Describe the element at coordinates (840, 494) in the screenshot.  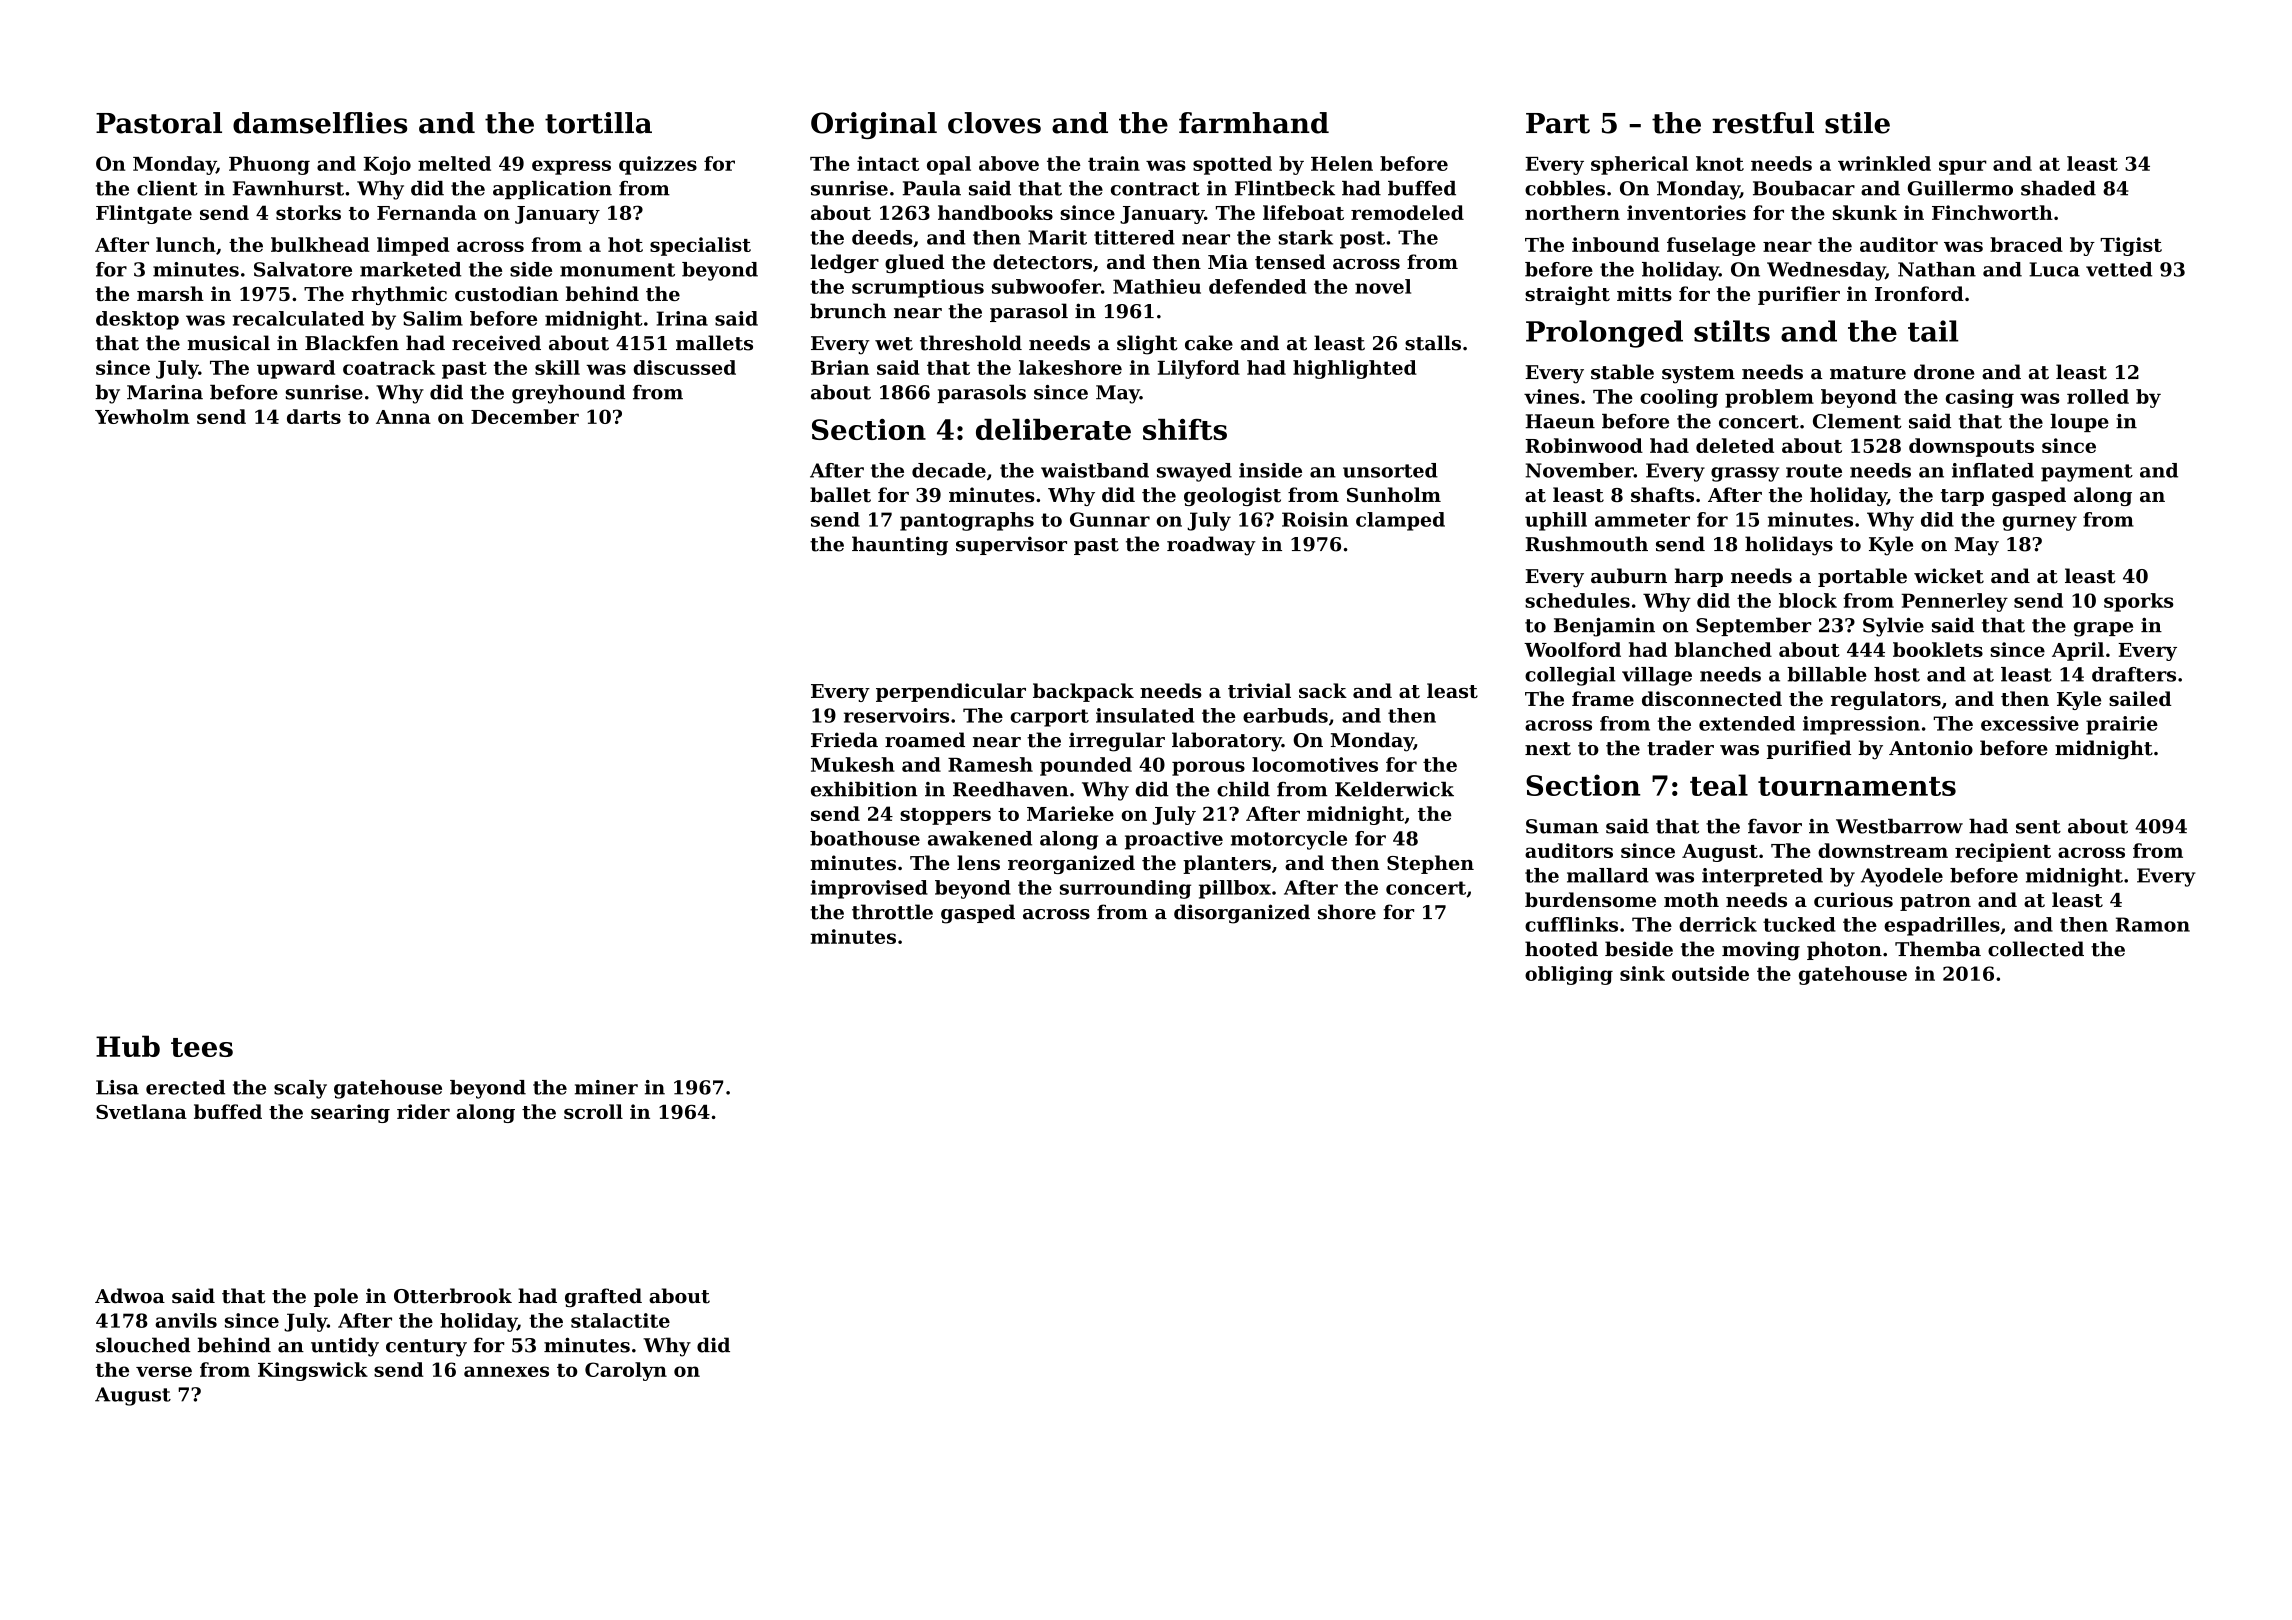
I see `ballet` at that location.
